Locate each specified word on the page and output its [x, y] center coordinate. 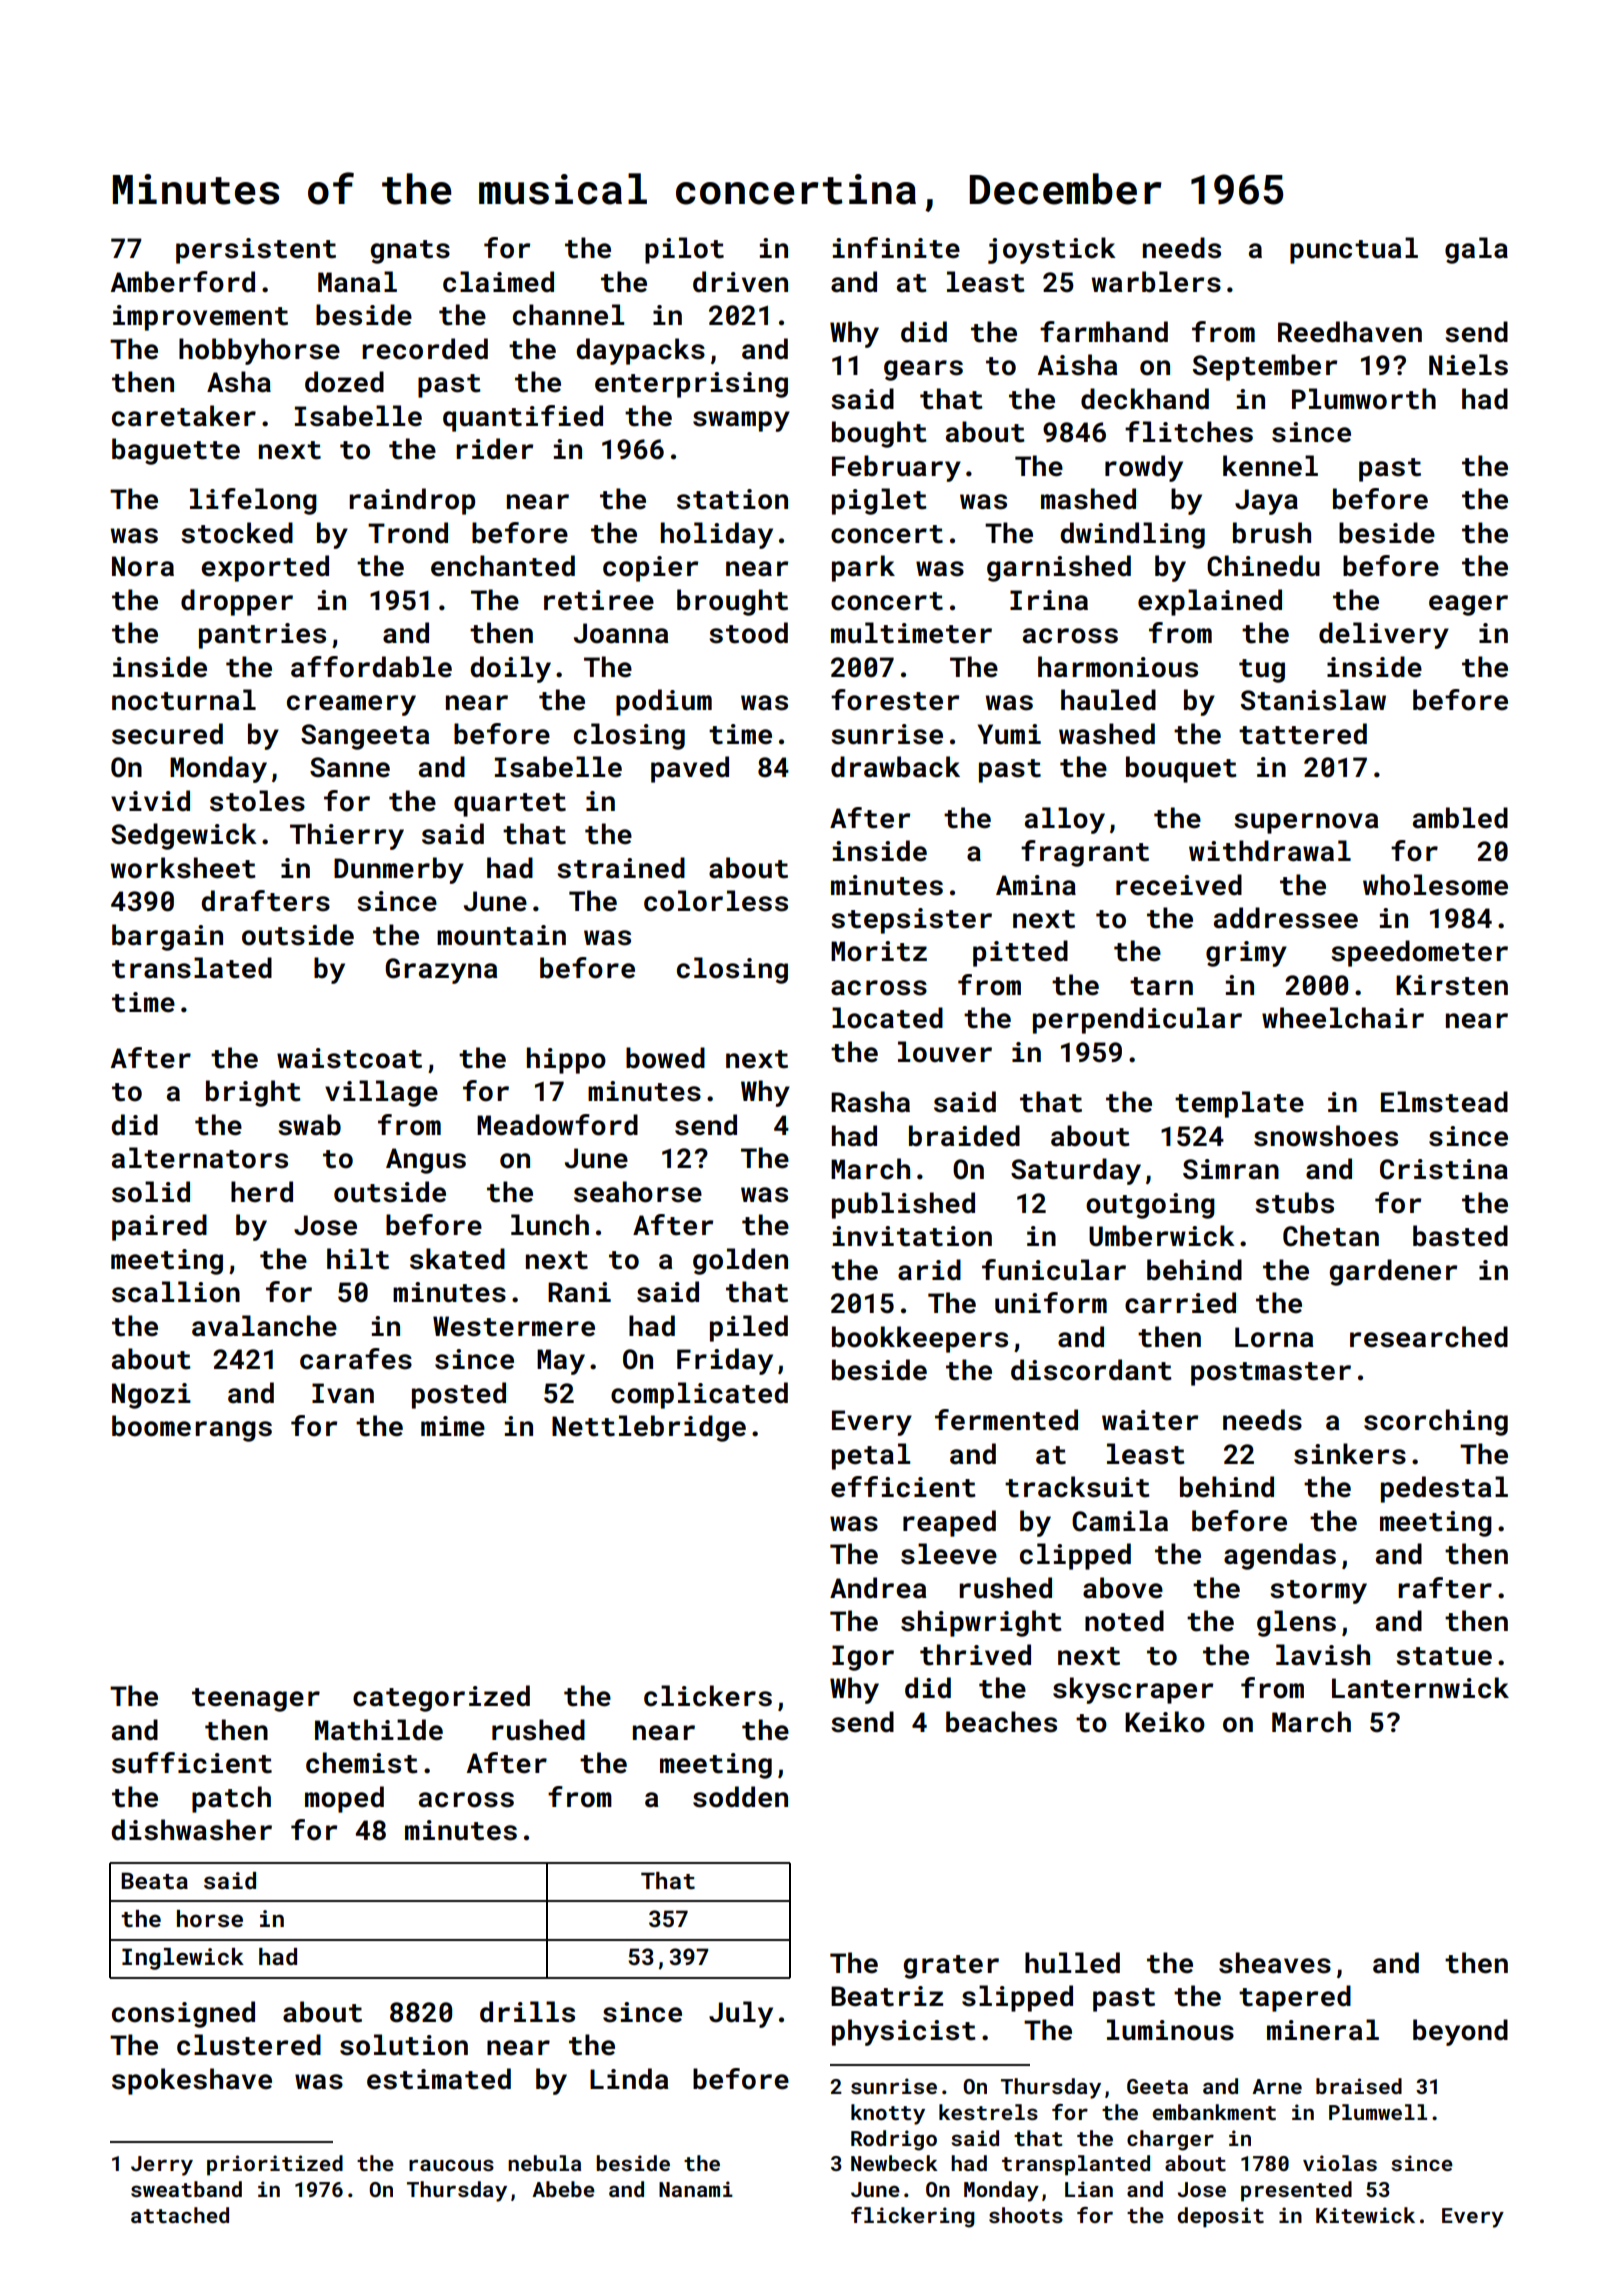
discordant [1091, 1370]
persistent [256, 251]
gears [923, 370]
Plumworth [1364, 399]
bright [253, 1093]
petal [871, 1456]
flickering [913, 2217]
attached [180, 2215]
